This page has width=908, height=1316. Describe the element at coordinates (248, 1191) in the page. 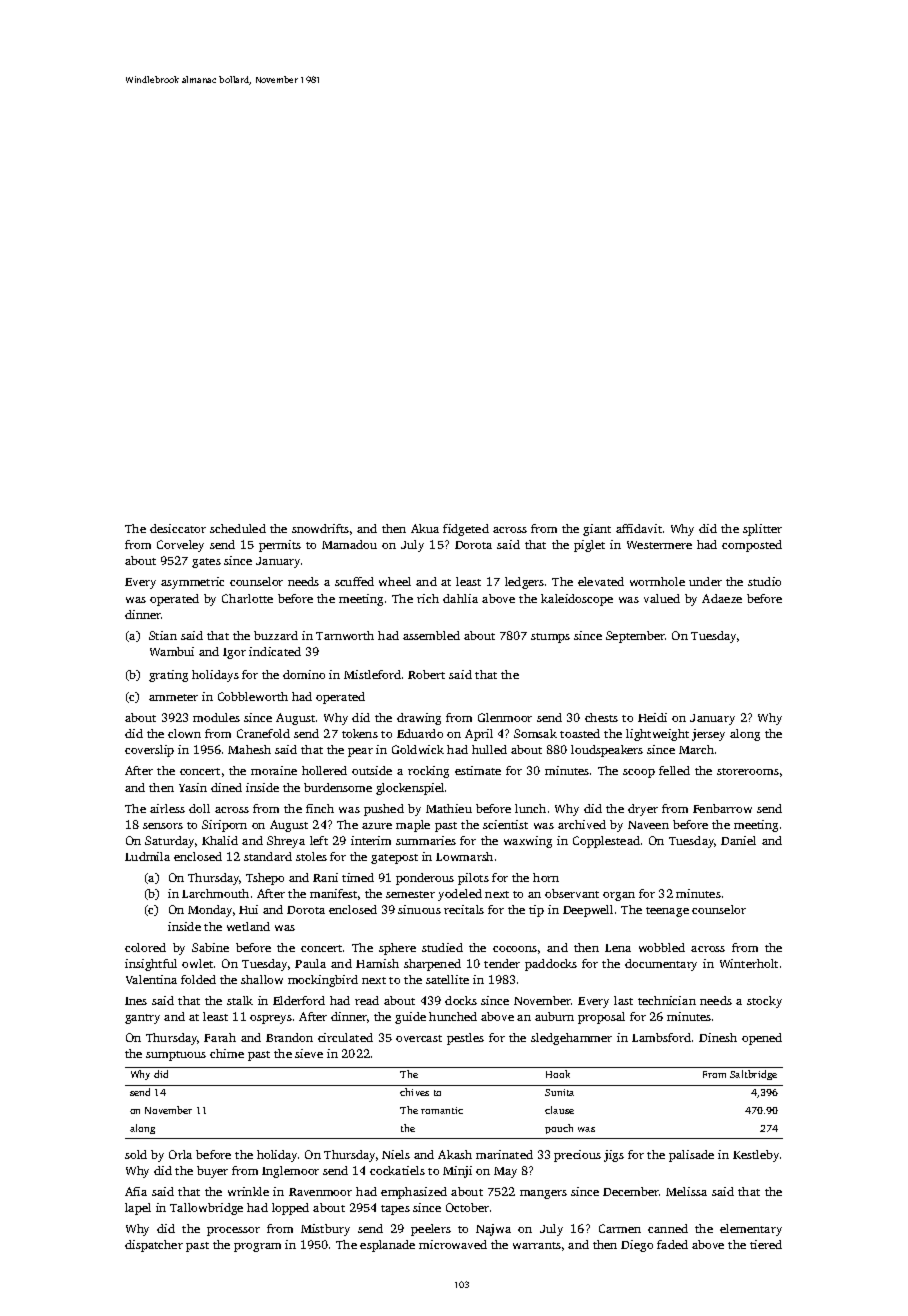

I see `wrinkle` at that location.
